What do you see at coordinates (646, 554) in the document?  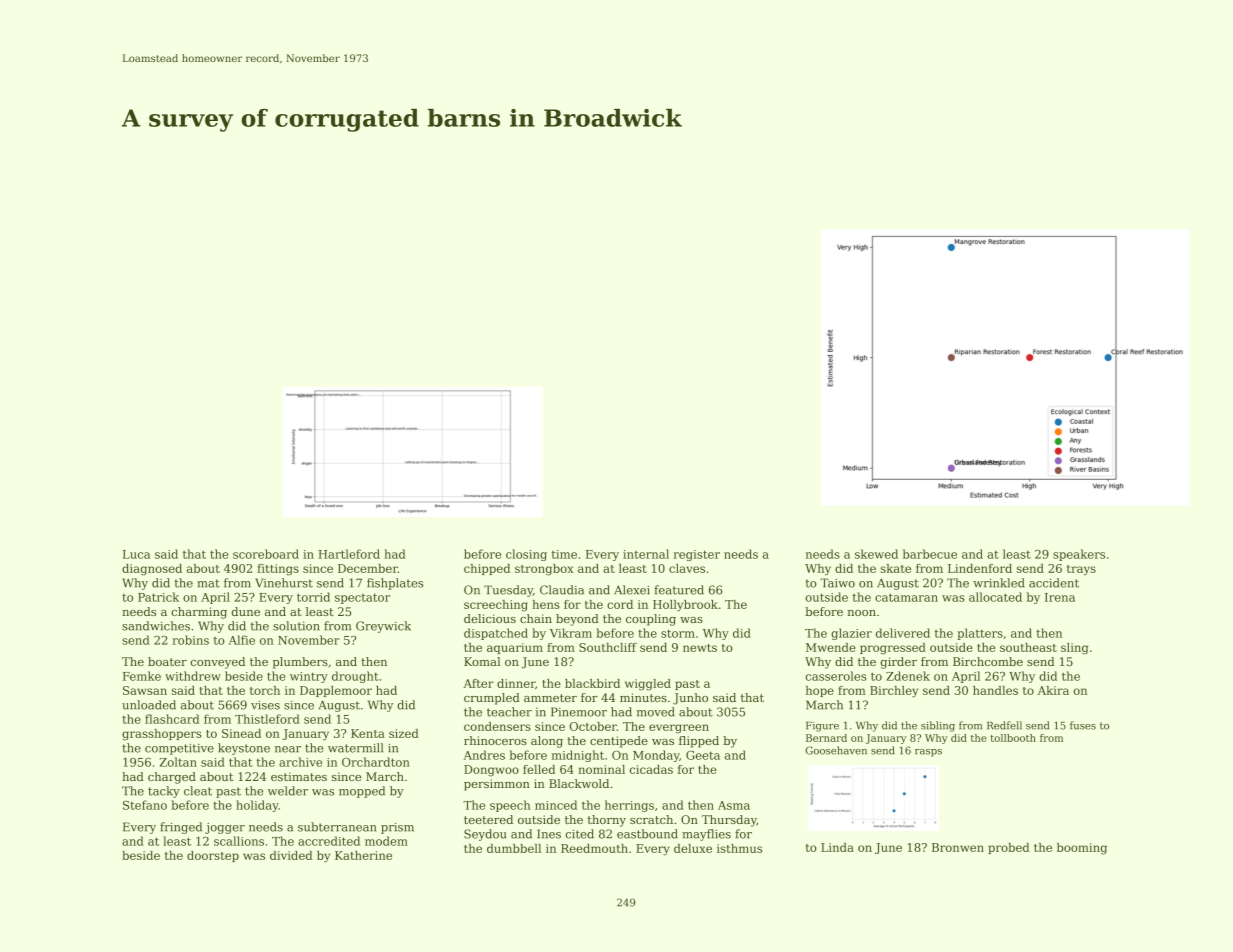 I see `internal` at bounding box center [646, 554].
